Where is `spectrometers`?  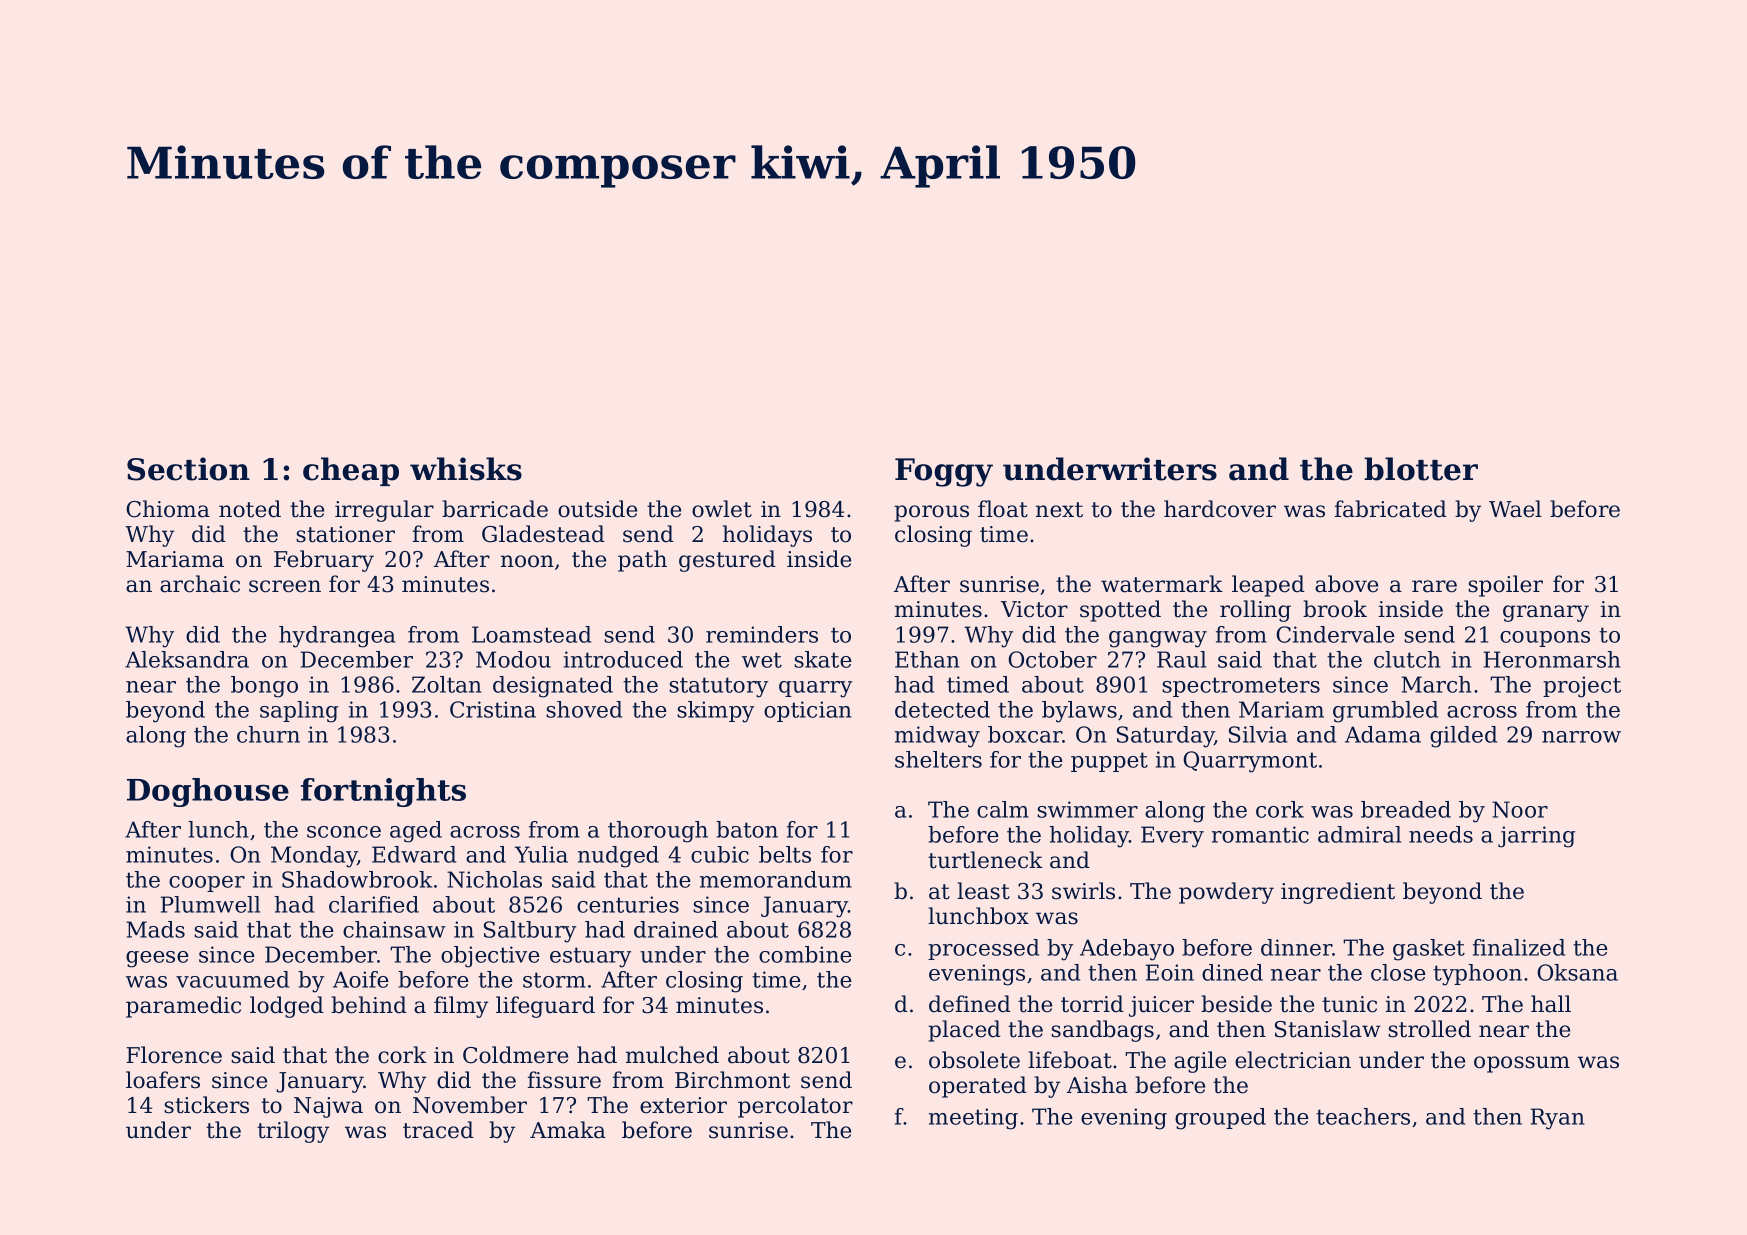
spectrometers is located at coordinates (1241, 687).
